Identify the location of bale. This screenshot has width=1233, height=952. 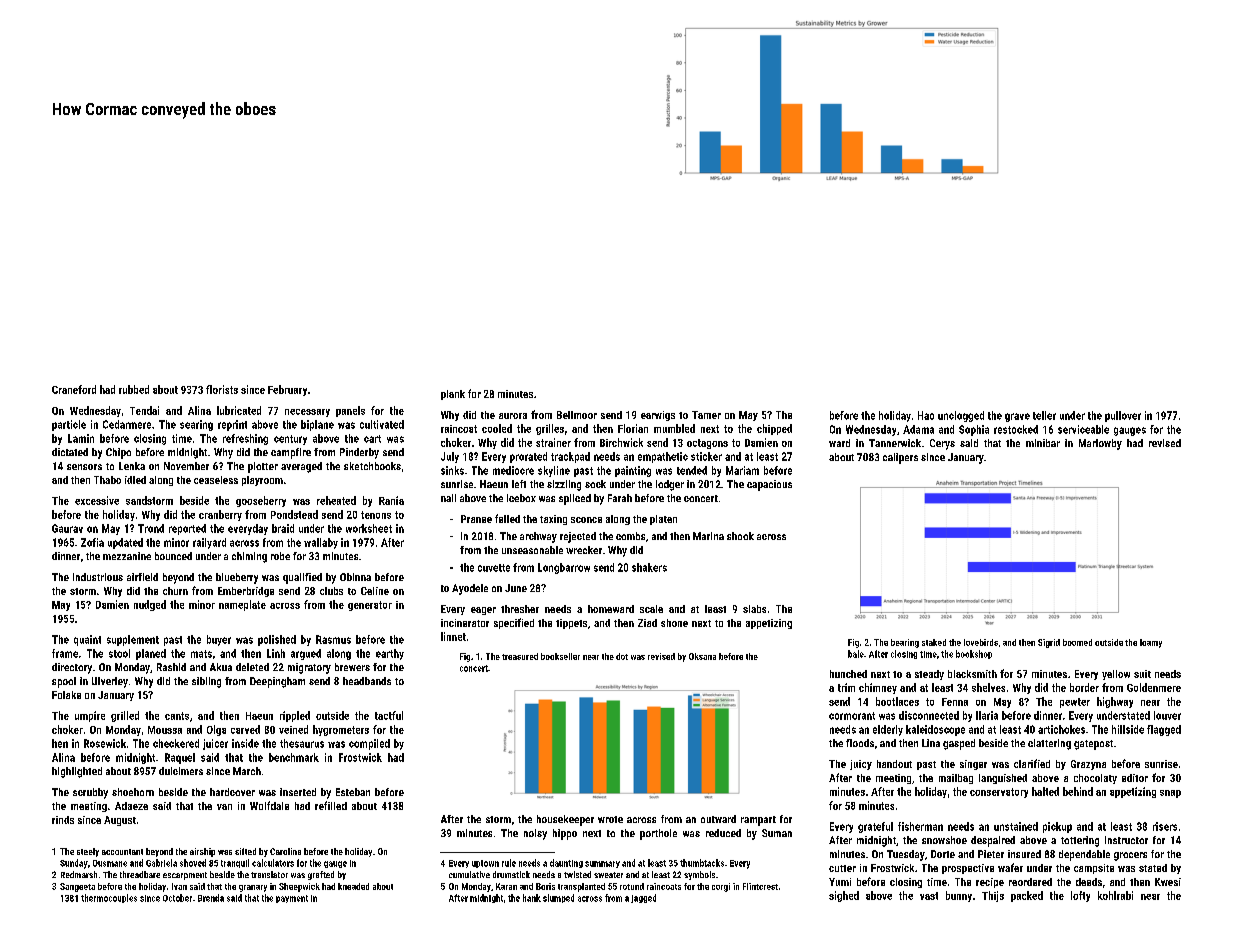
(856, 654).
